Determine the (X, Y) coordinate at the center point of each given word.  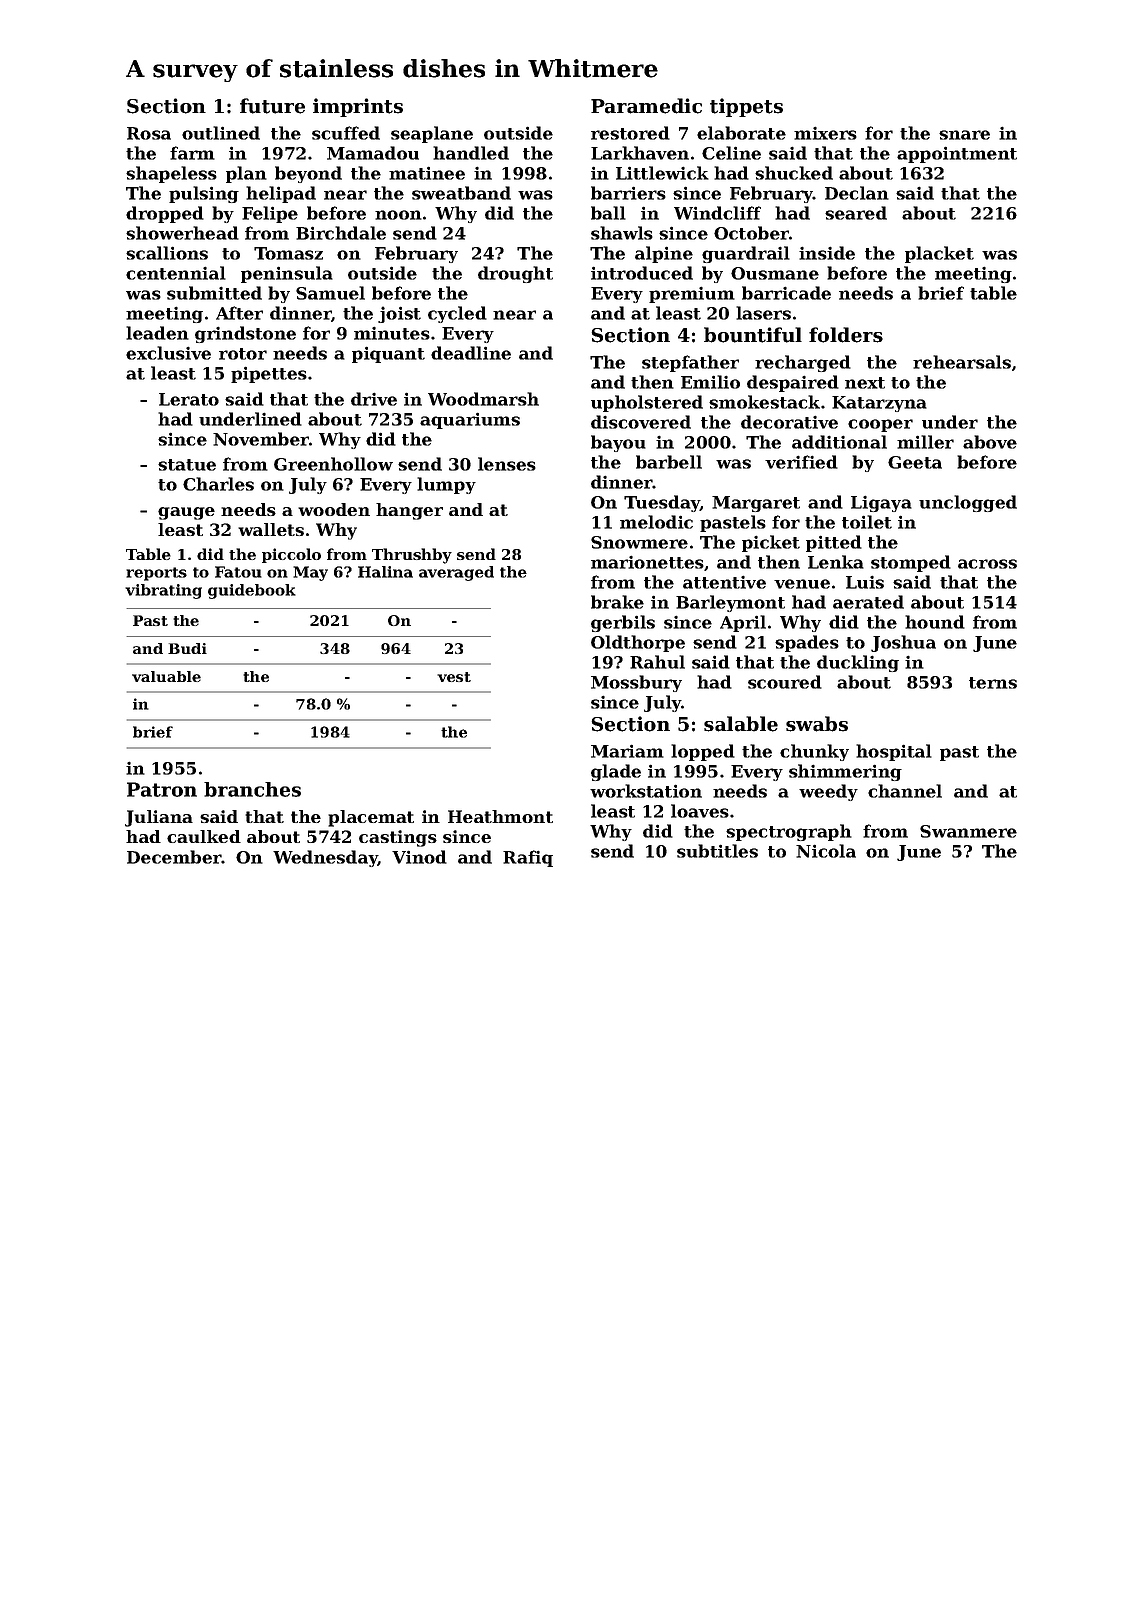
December (174, 857)
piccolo (291, 555)
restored (630, 133)
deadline (471, 353)
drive (374, 399)
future (272, 106)
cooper (880, 425)
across (987, 564)
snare (964, 135)
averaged (456, 573)
